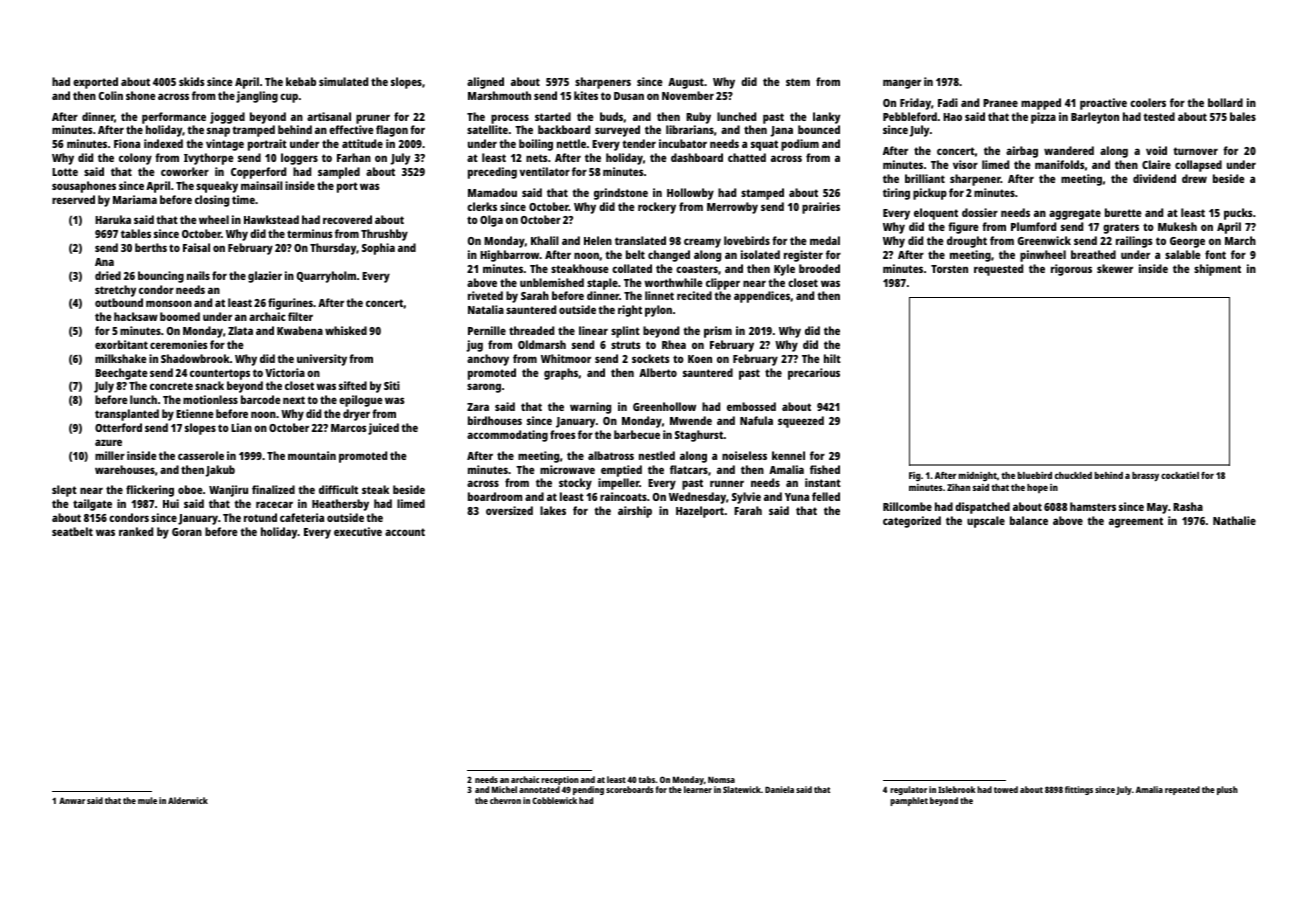 The width and height of the page is (1308, 924). What do you see at coordinates (978, 476) in the page?
I see `midnight` at bounding box center [978, 476].
